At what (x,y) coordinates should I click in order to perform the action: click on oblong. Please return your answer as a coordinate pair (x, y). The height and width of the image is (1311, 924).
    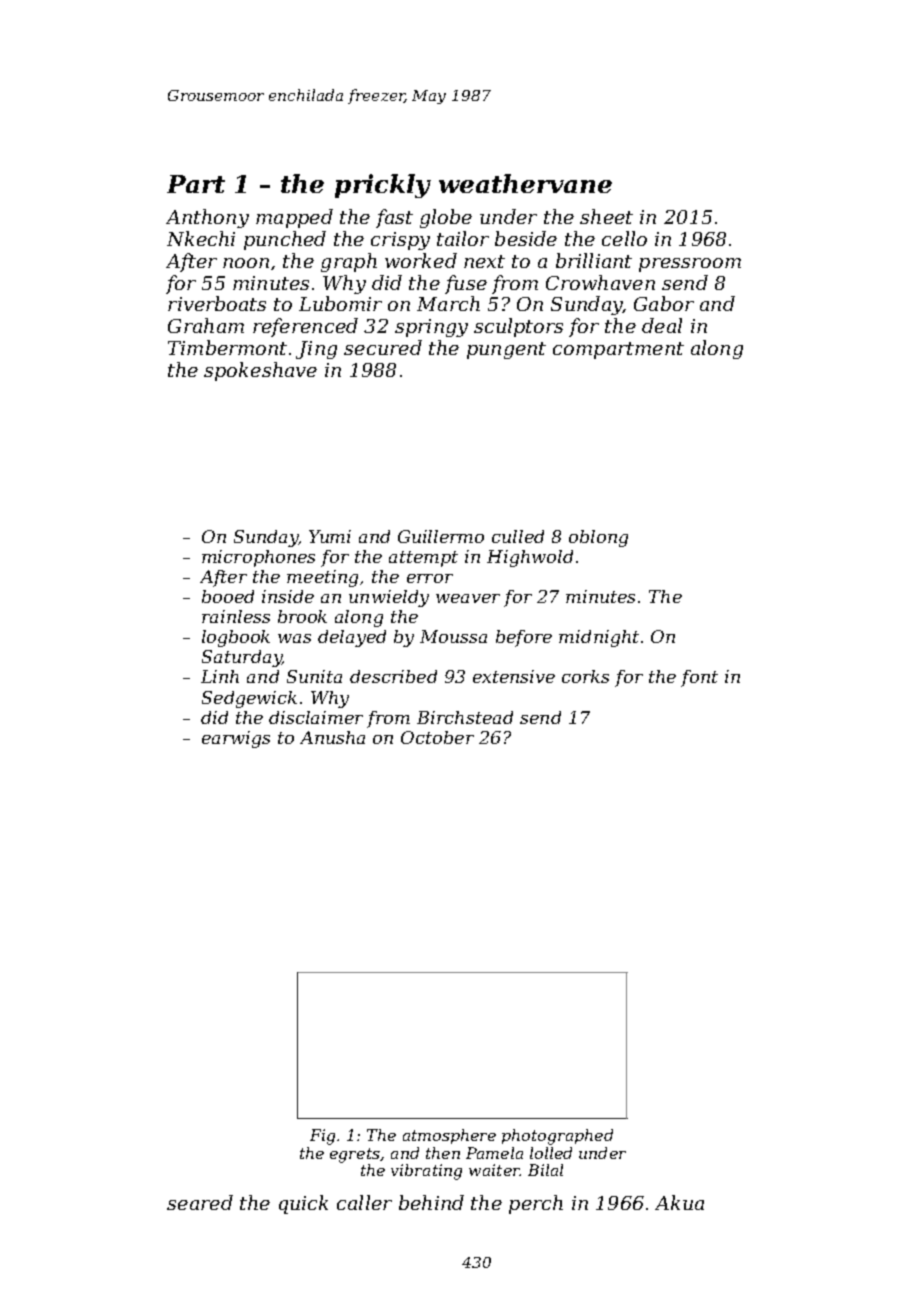
    Looking at the image, I should click on (598, 538).
